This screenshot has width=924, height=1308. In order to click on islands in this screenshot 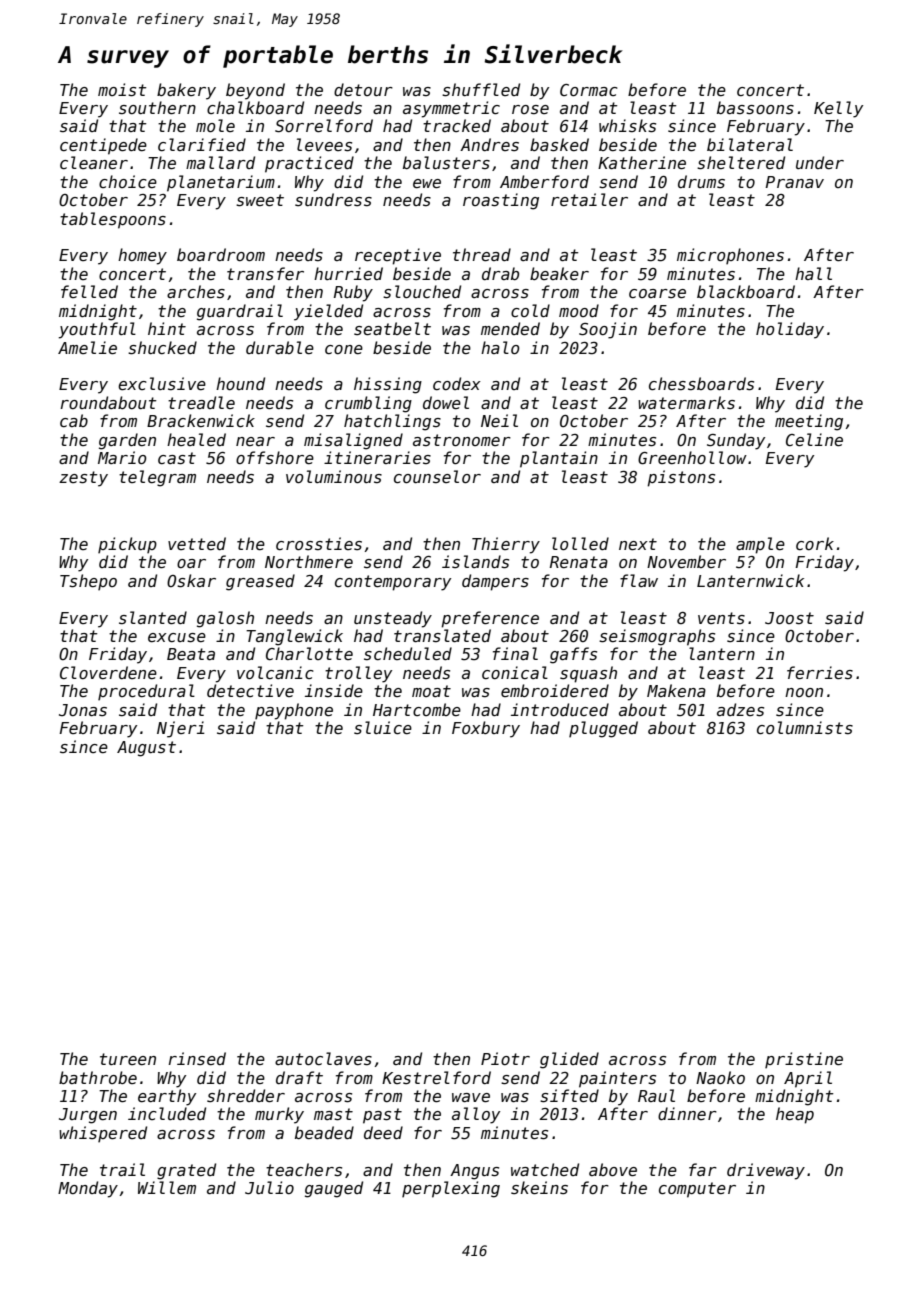, I will do `click(475, 562)`.
